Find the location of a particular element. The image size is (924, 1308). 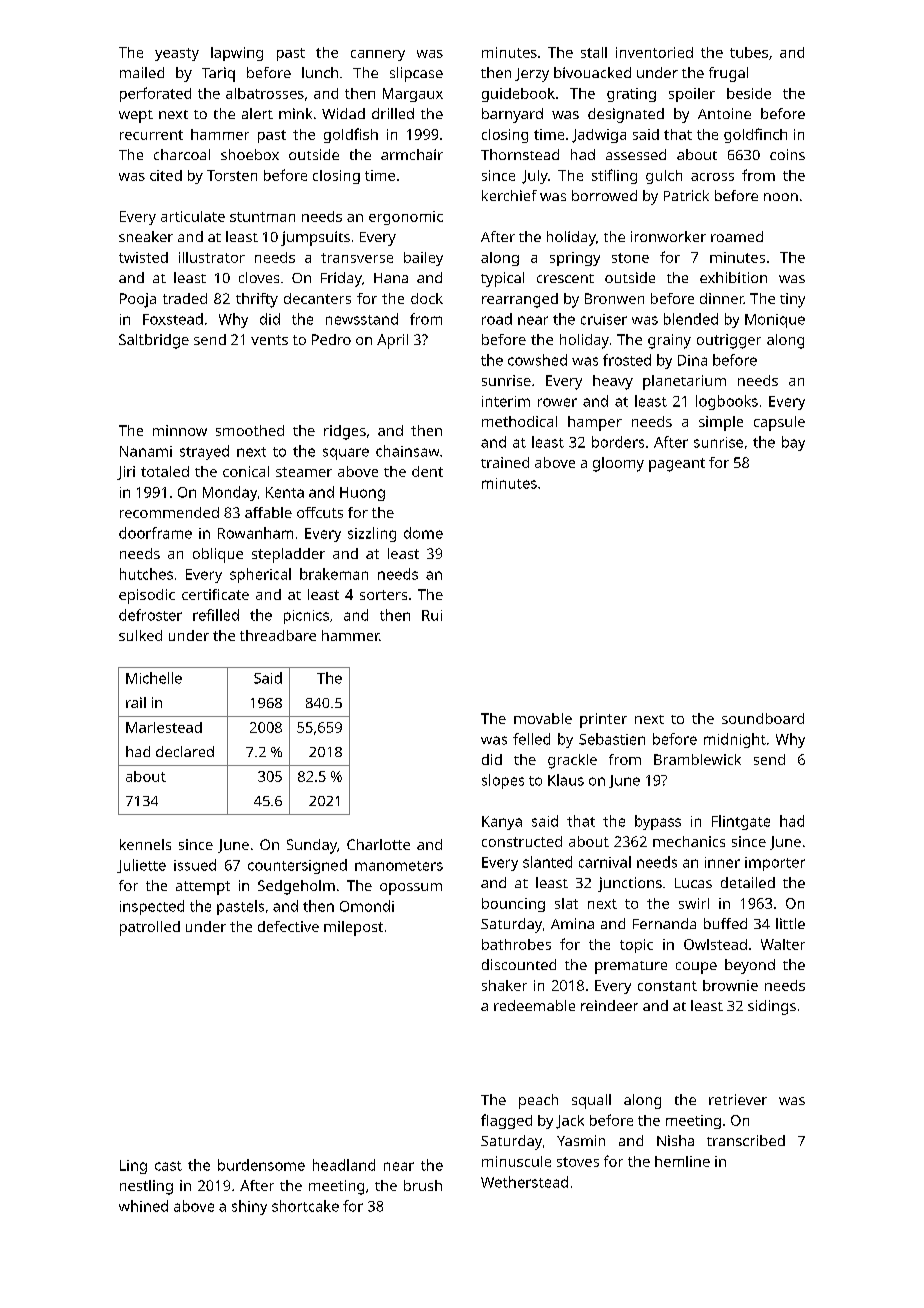

Dina is located at coordinates (692, 360).
